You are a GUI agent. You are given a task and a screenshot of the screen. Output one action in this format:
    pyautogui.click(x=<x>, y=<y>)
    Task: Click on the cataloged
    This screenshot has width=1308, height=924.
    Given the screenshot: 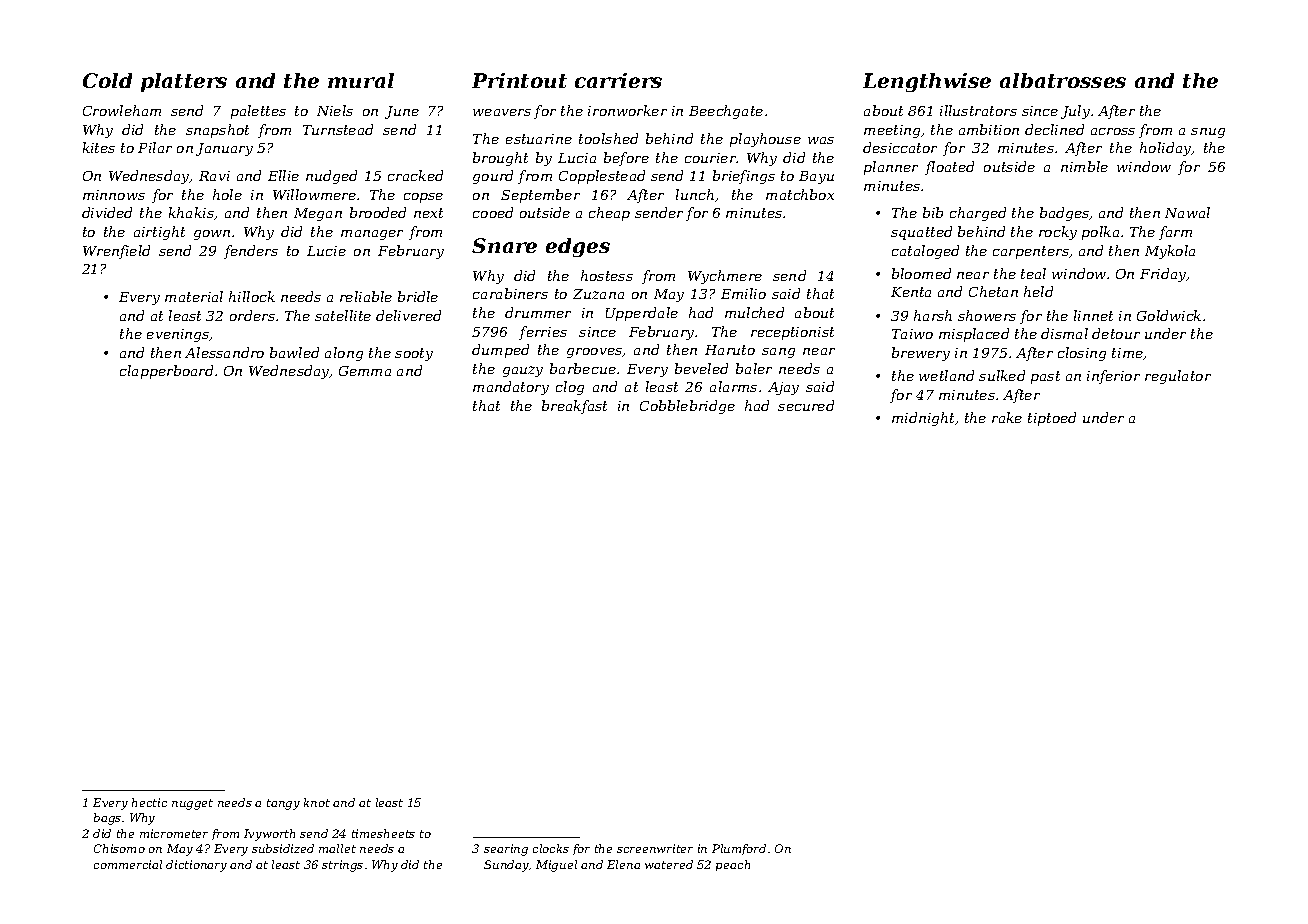 What is the action you would take?
    pyautogui.click(x=925, y=252)
